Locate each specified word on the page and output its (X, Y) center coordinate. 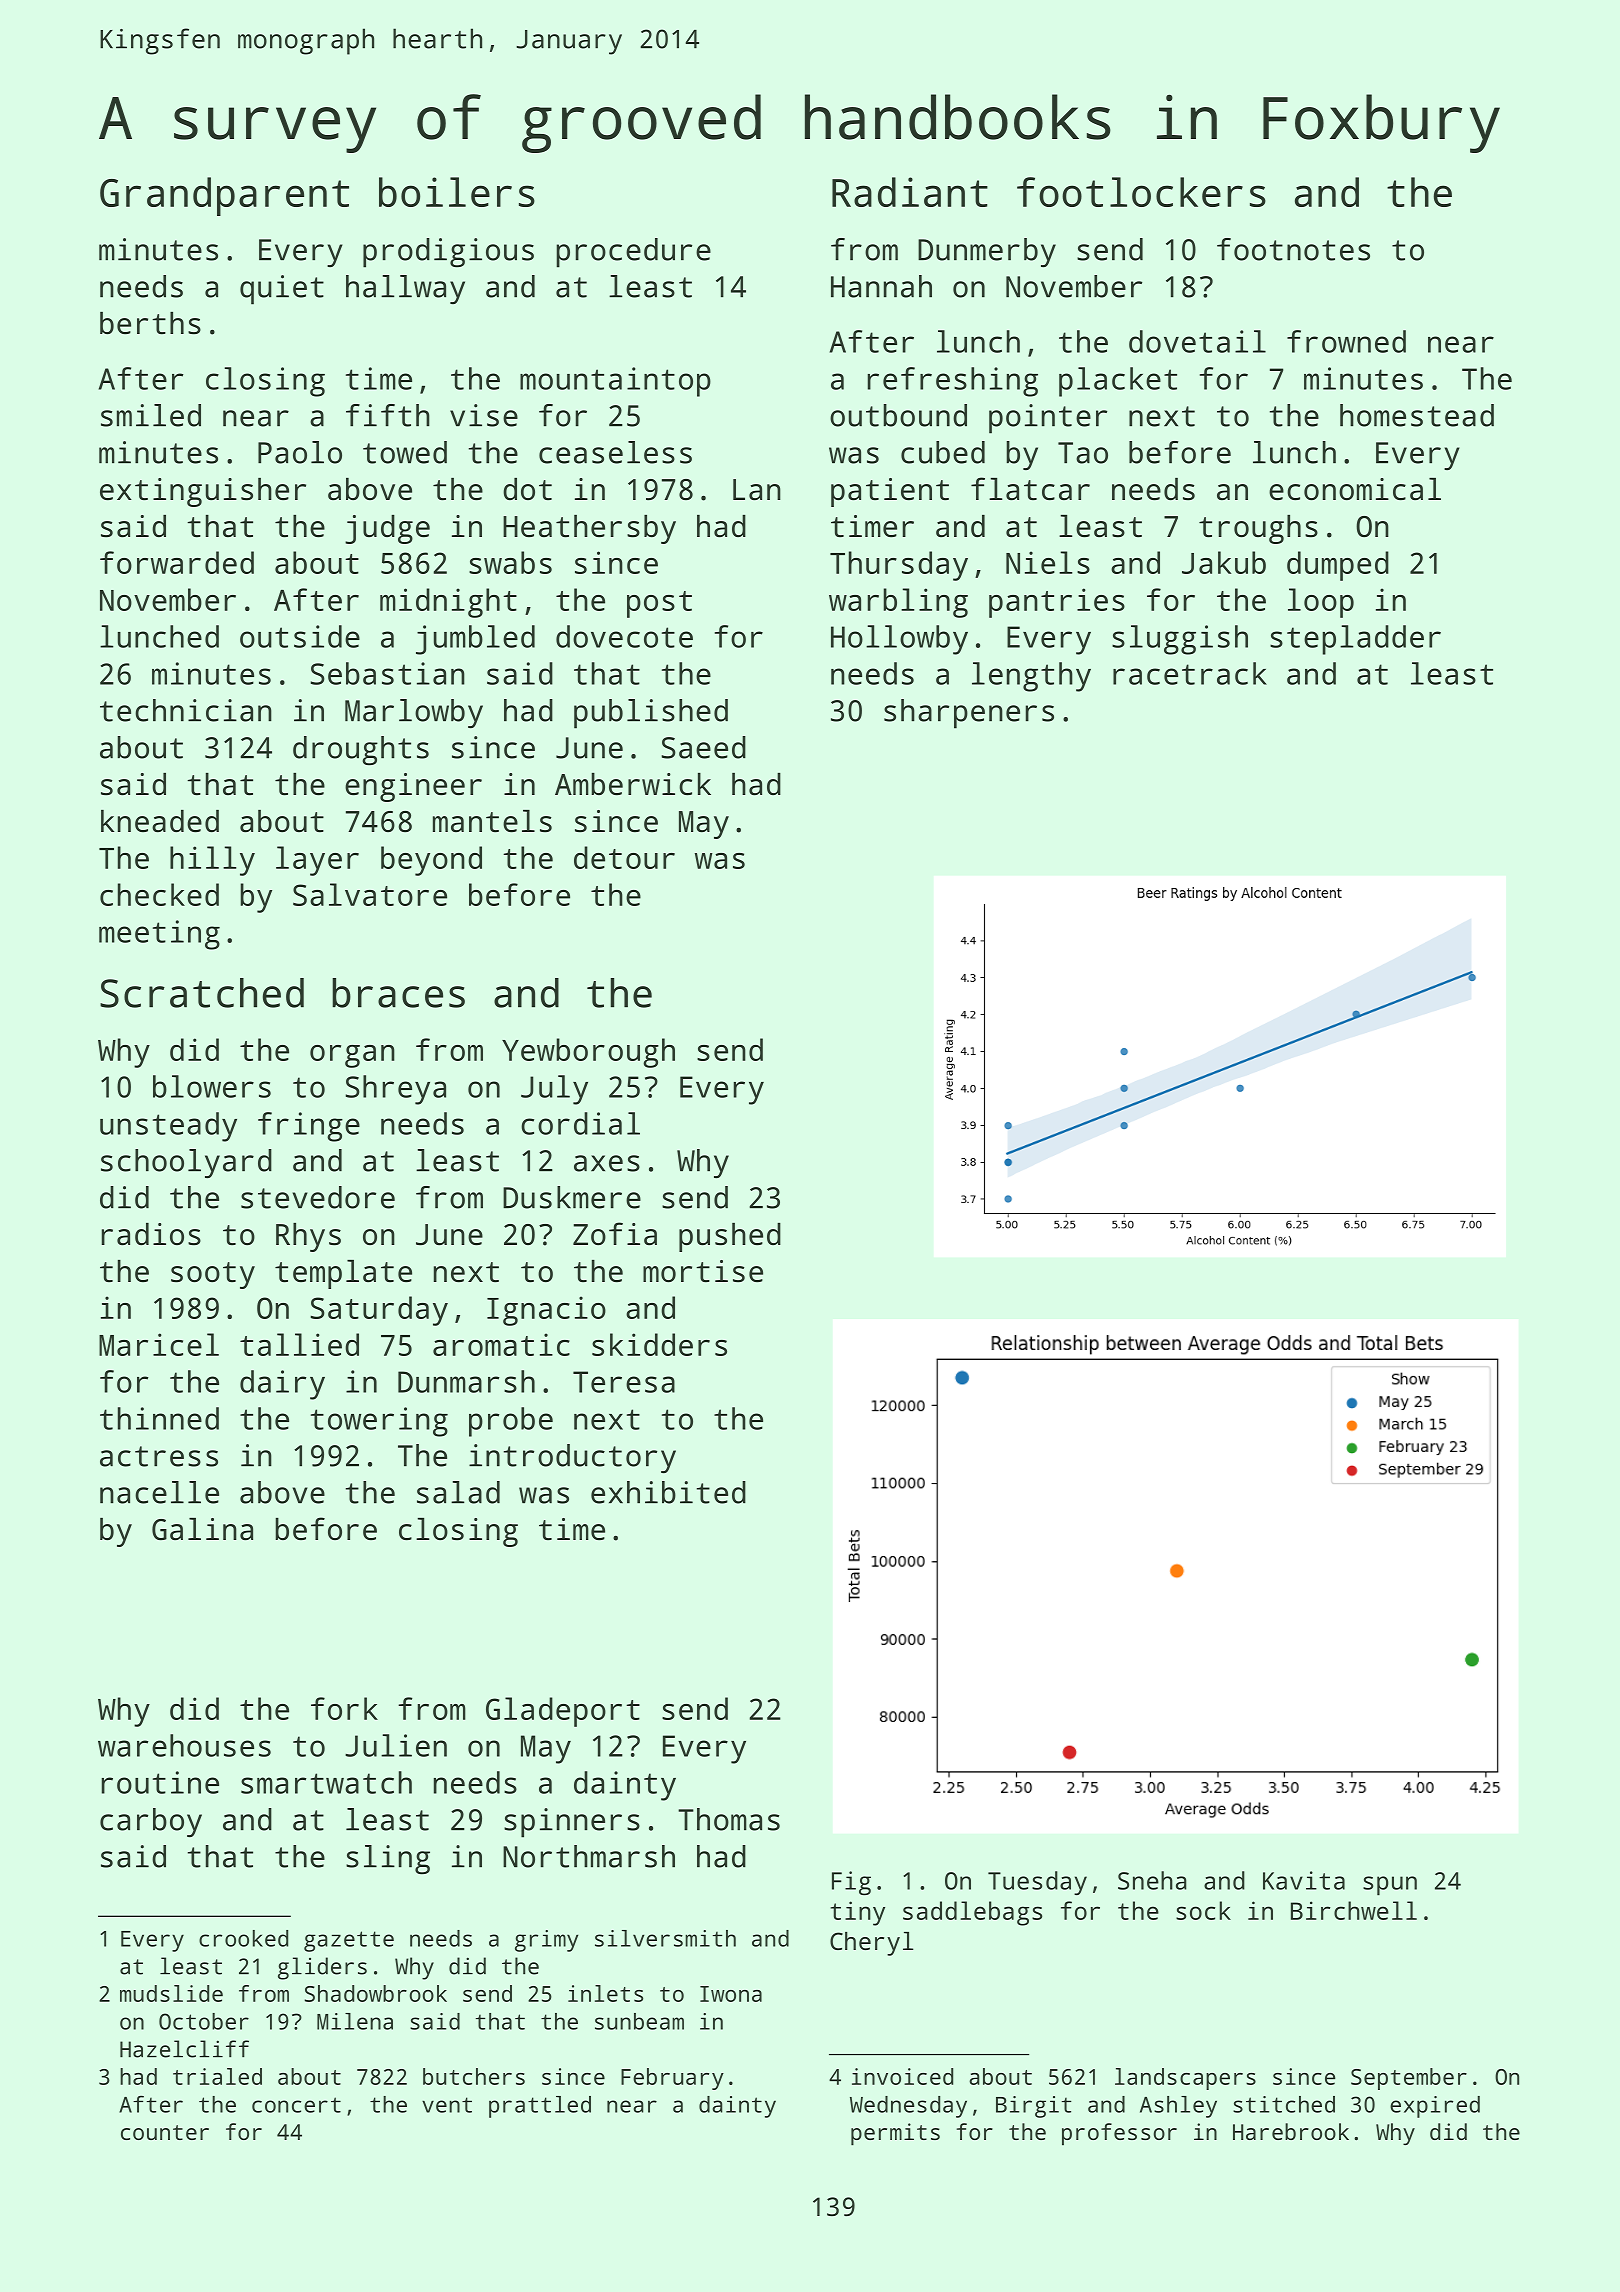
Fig (851, 1883)
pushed (730, 1237)
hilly (212, 861)
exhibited (668, 1492)
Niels (1048, 562)
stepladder (1355, 640)
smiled (151, 415)
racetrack (1190, 673)
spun (1390, 1886)
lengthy (1031, 677)
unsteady (168, 1127)
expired (1435, 2107)
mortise (703, 1271)
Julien (396, 1745)
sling (388, 1860)
